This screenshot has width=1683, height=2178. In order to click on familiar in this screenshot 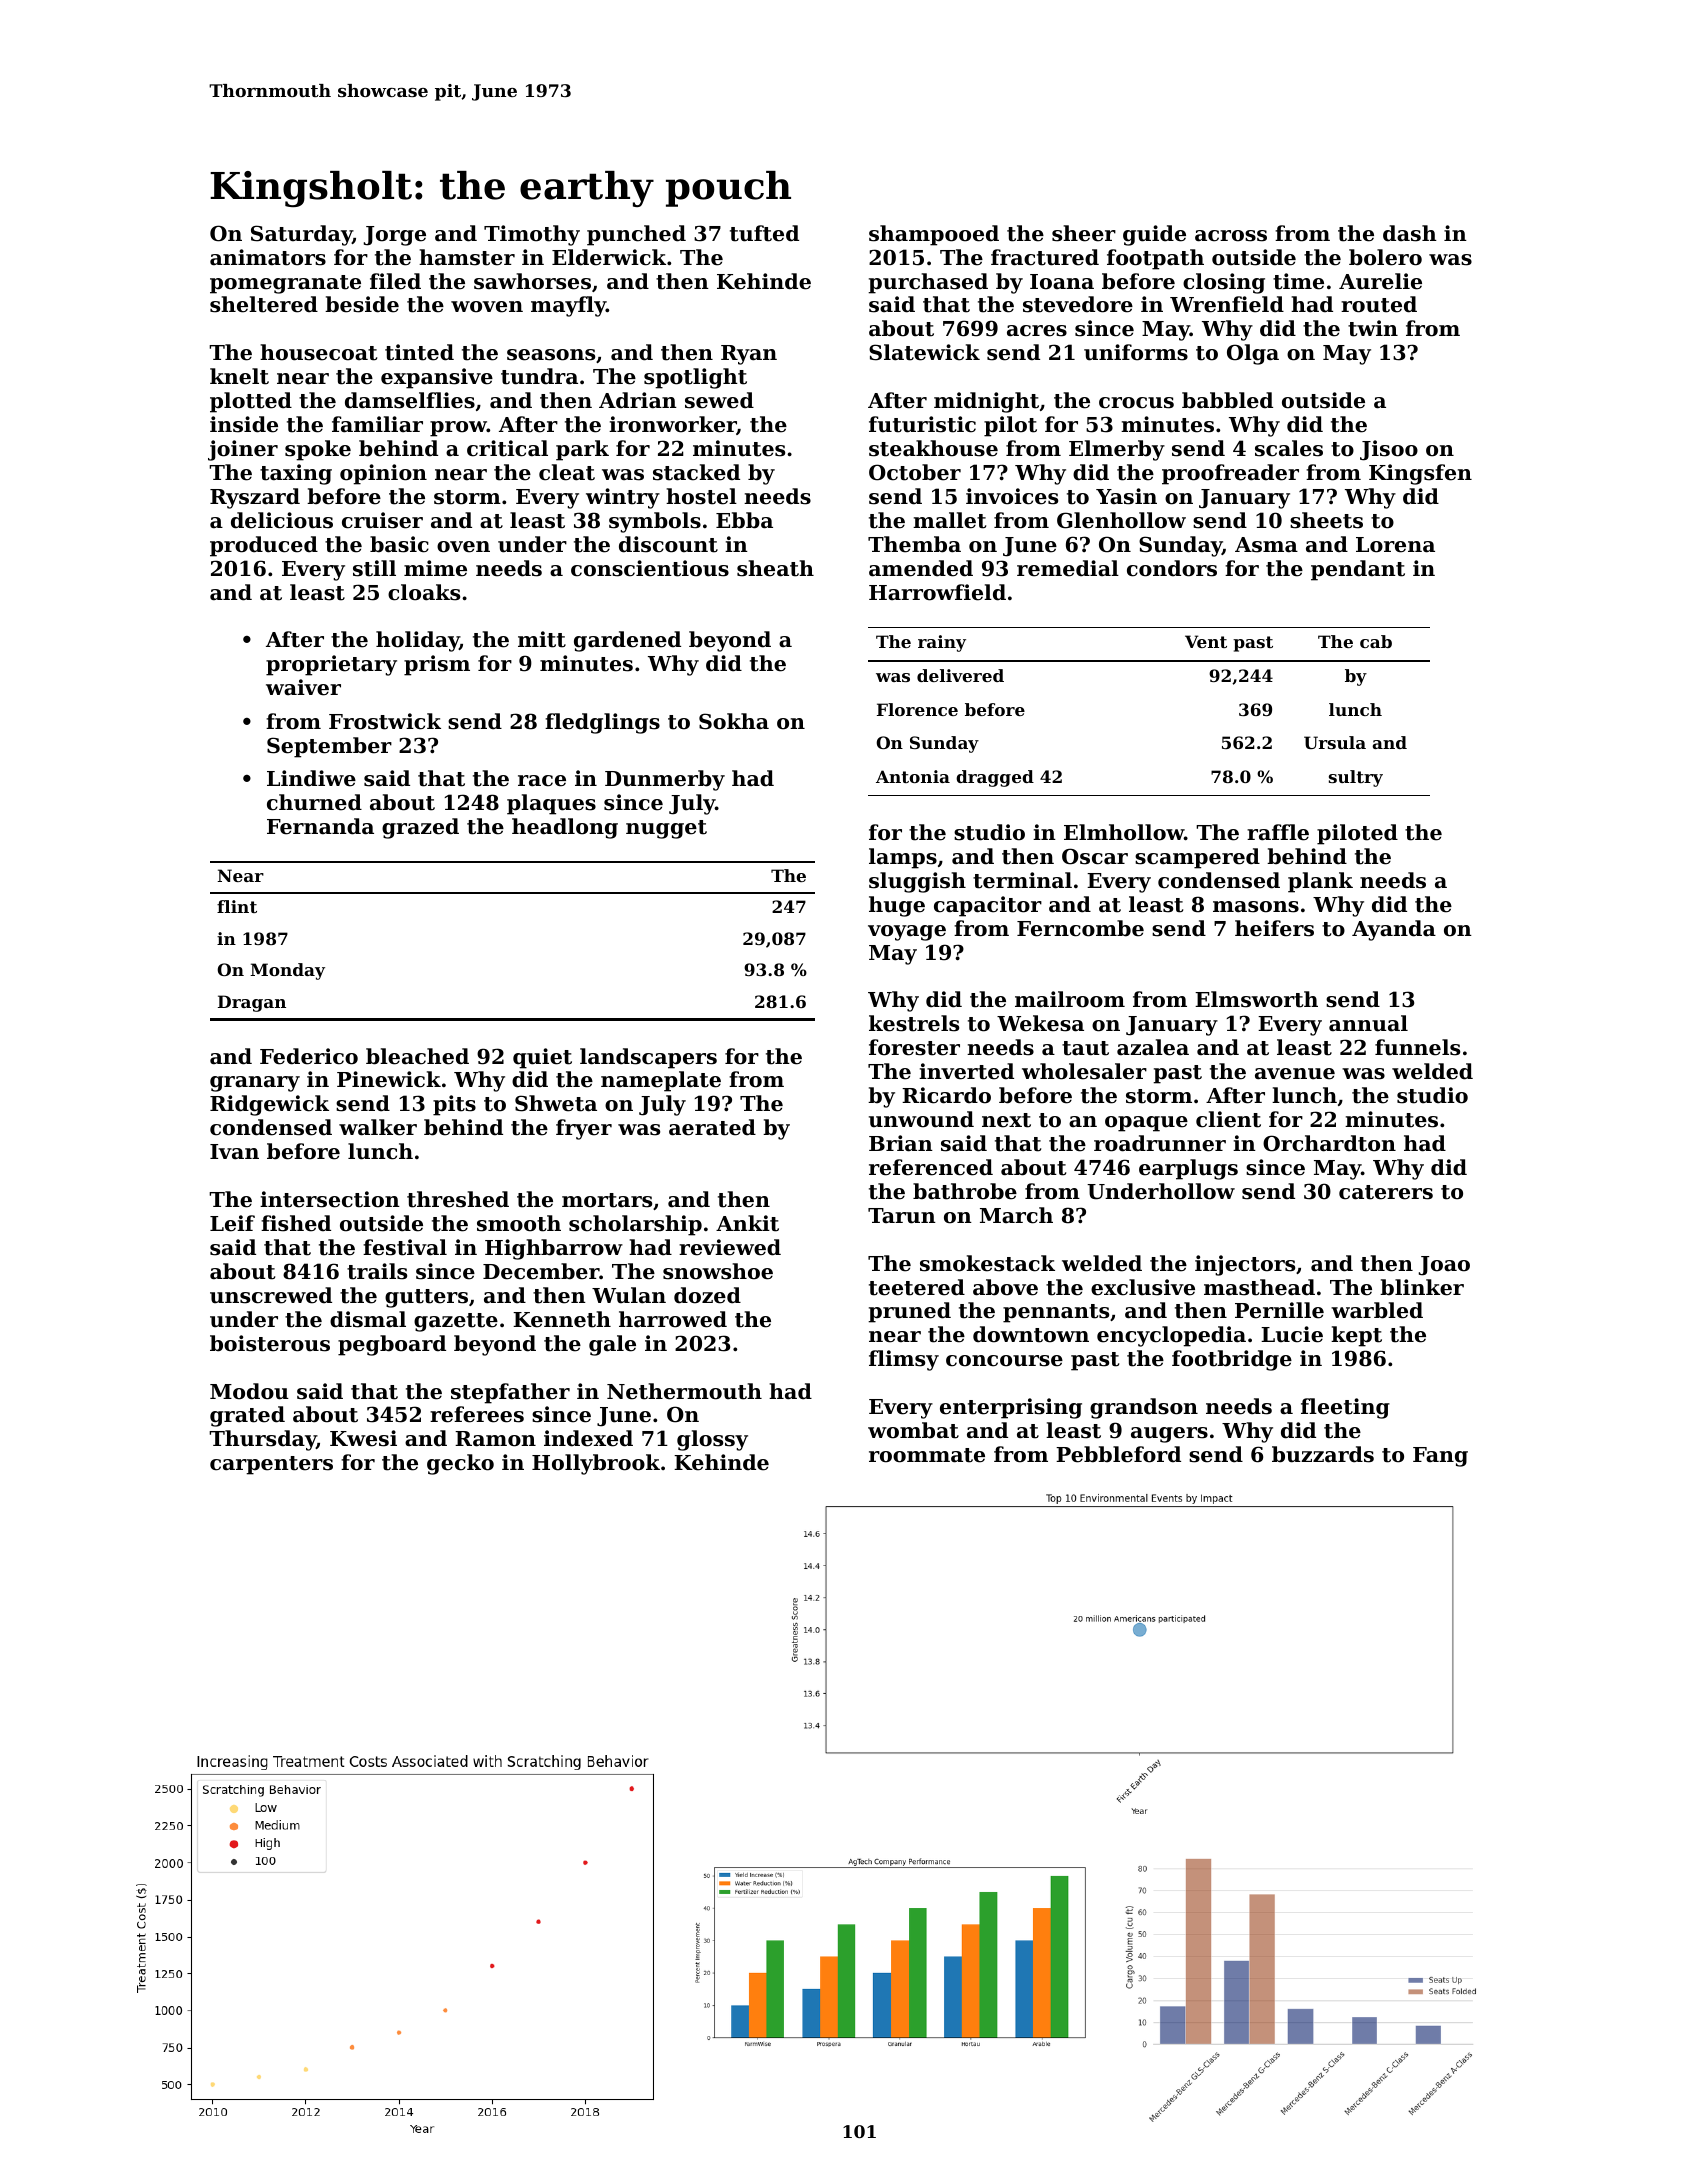, I will do `click(377, 424)`.
